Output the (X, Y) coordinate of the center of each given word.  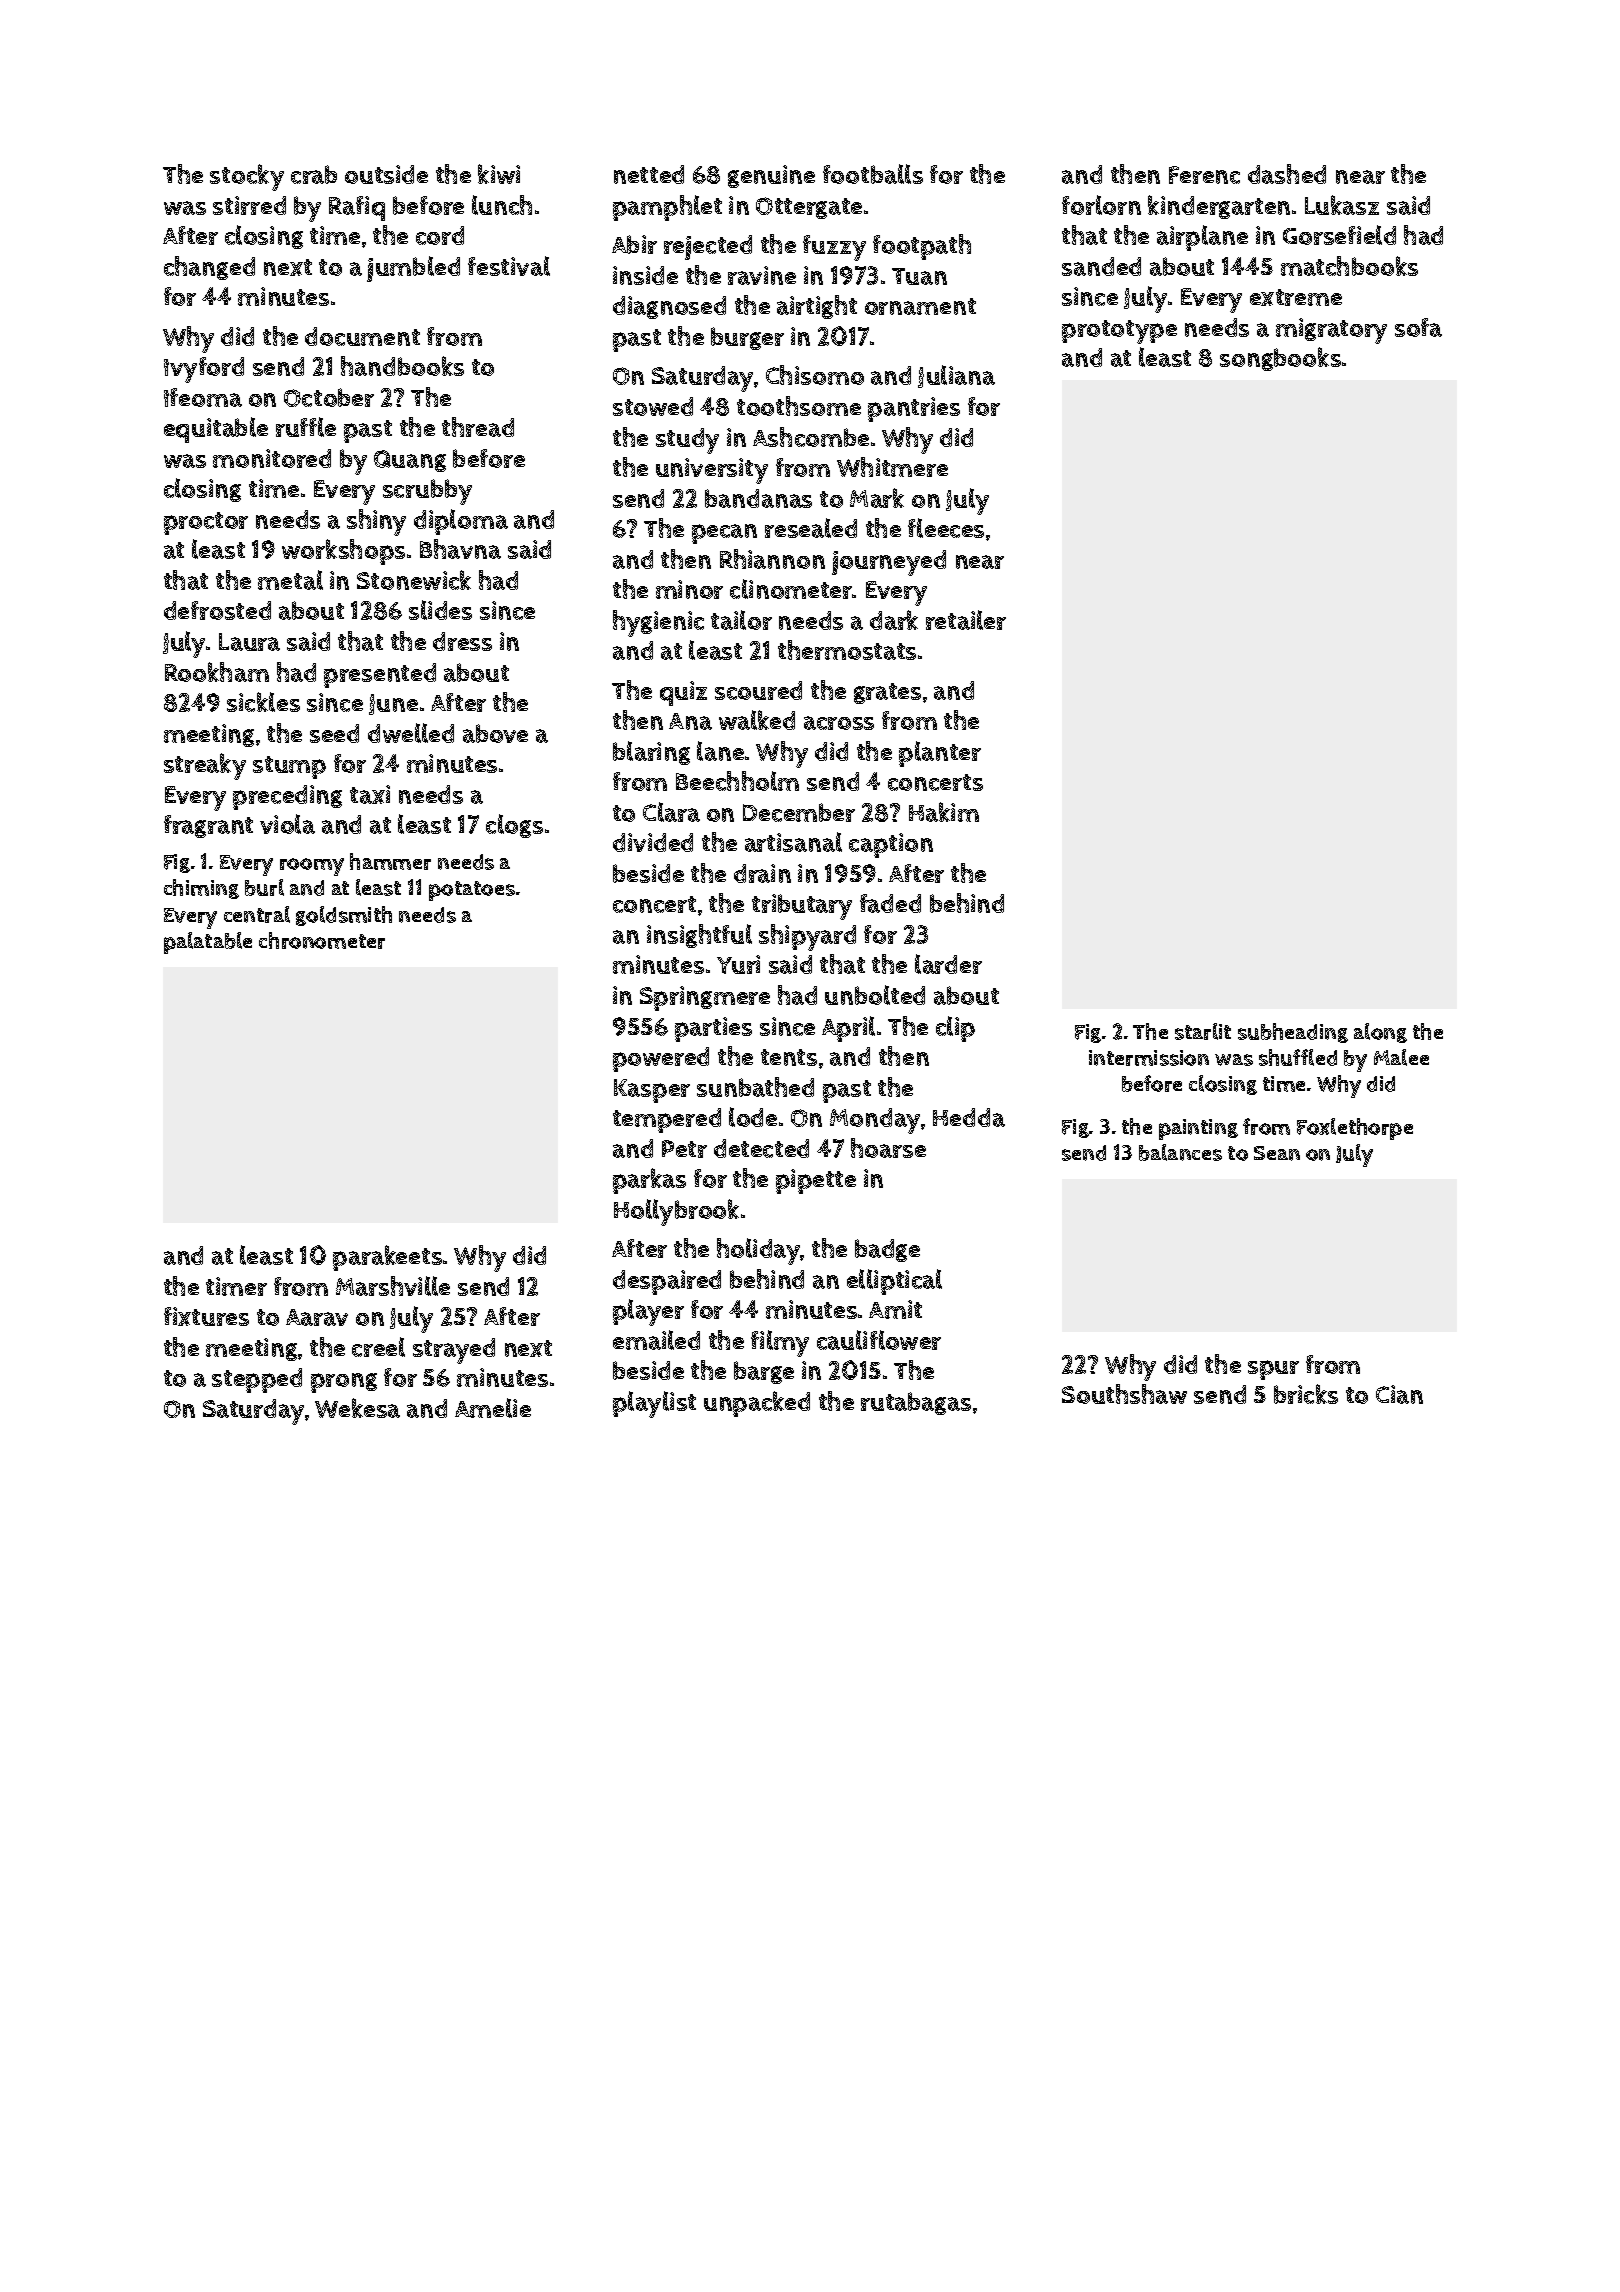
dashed (1287, 174)
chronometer (322, 940)
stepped (257, 1380)
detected (761, 1148)
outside (386, 174)
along (1380, 1033)
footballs (873, 174)
